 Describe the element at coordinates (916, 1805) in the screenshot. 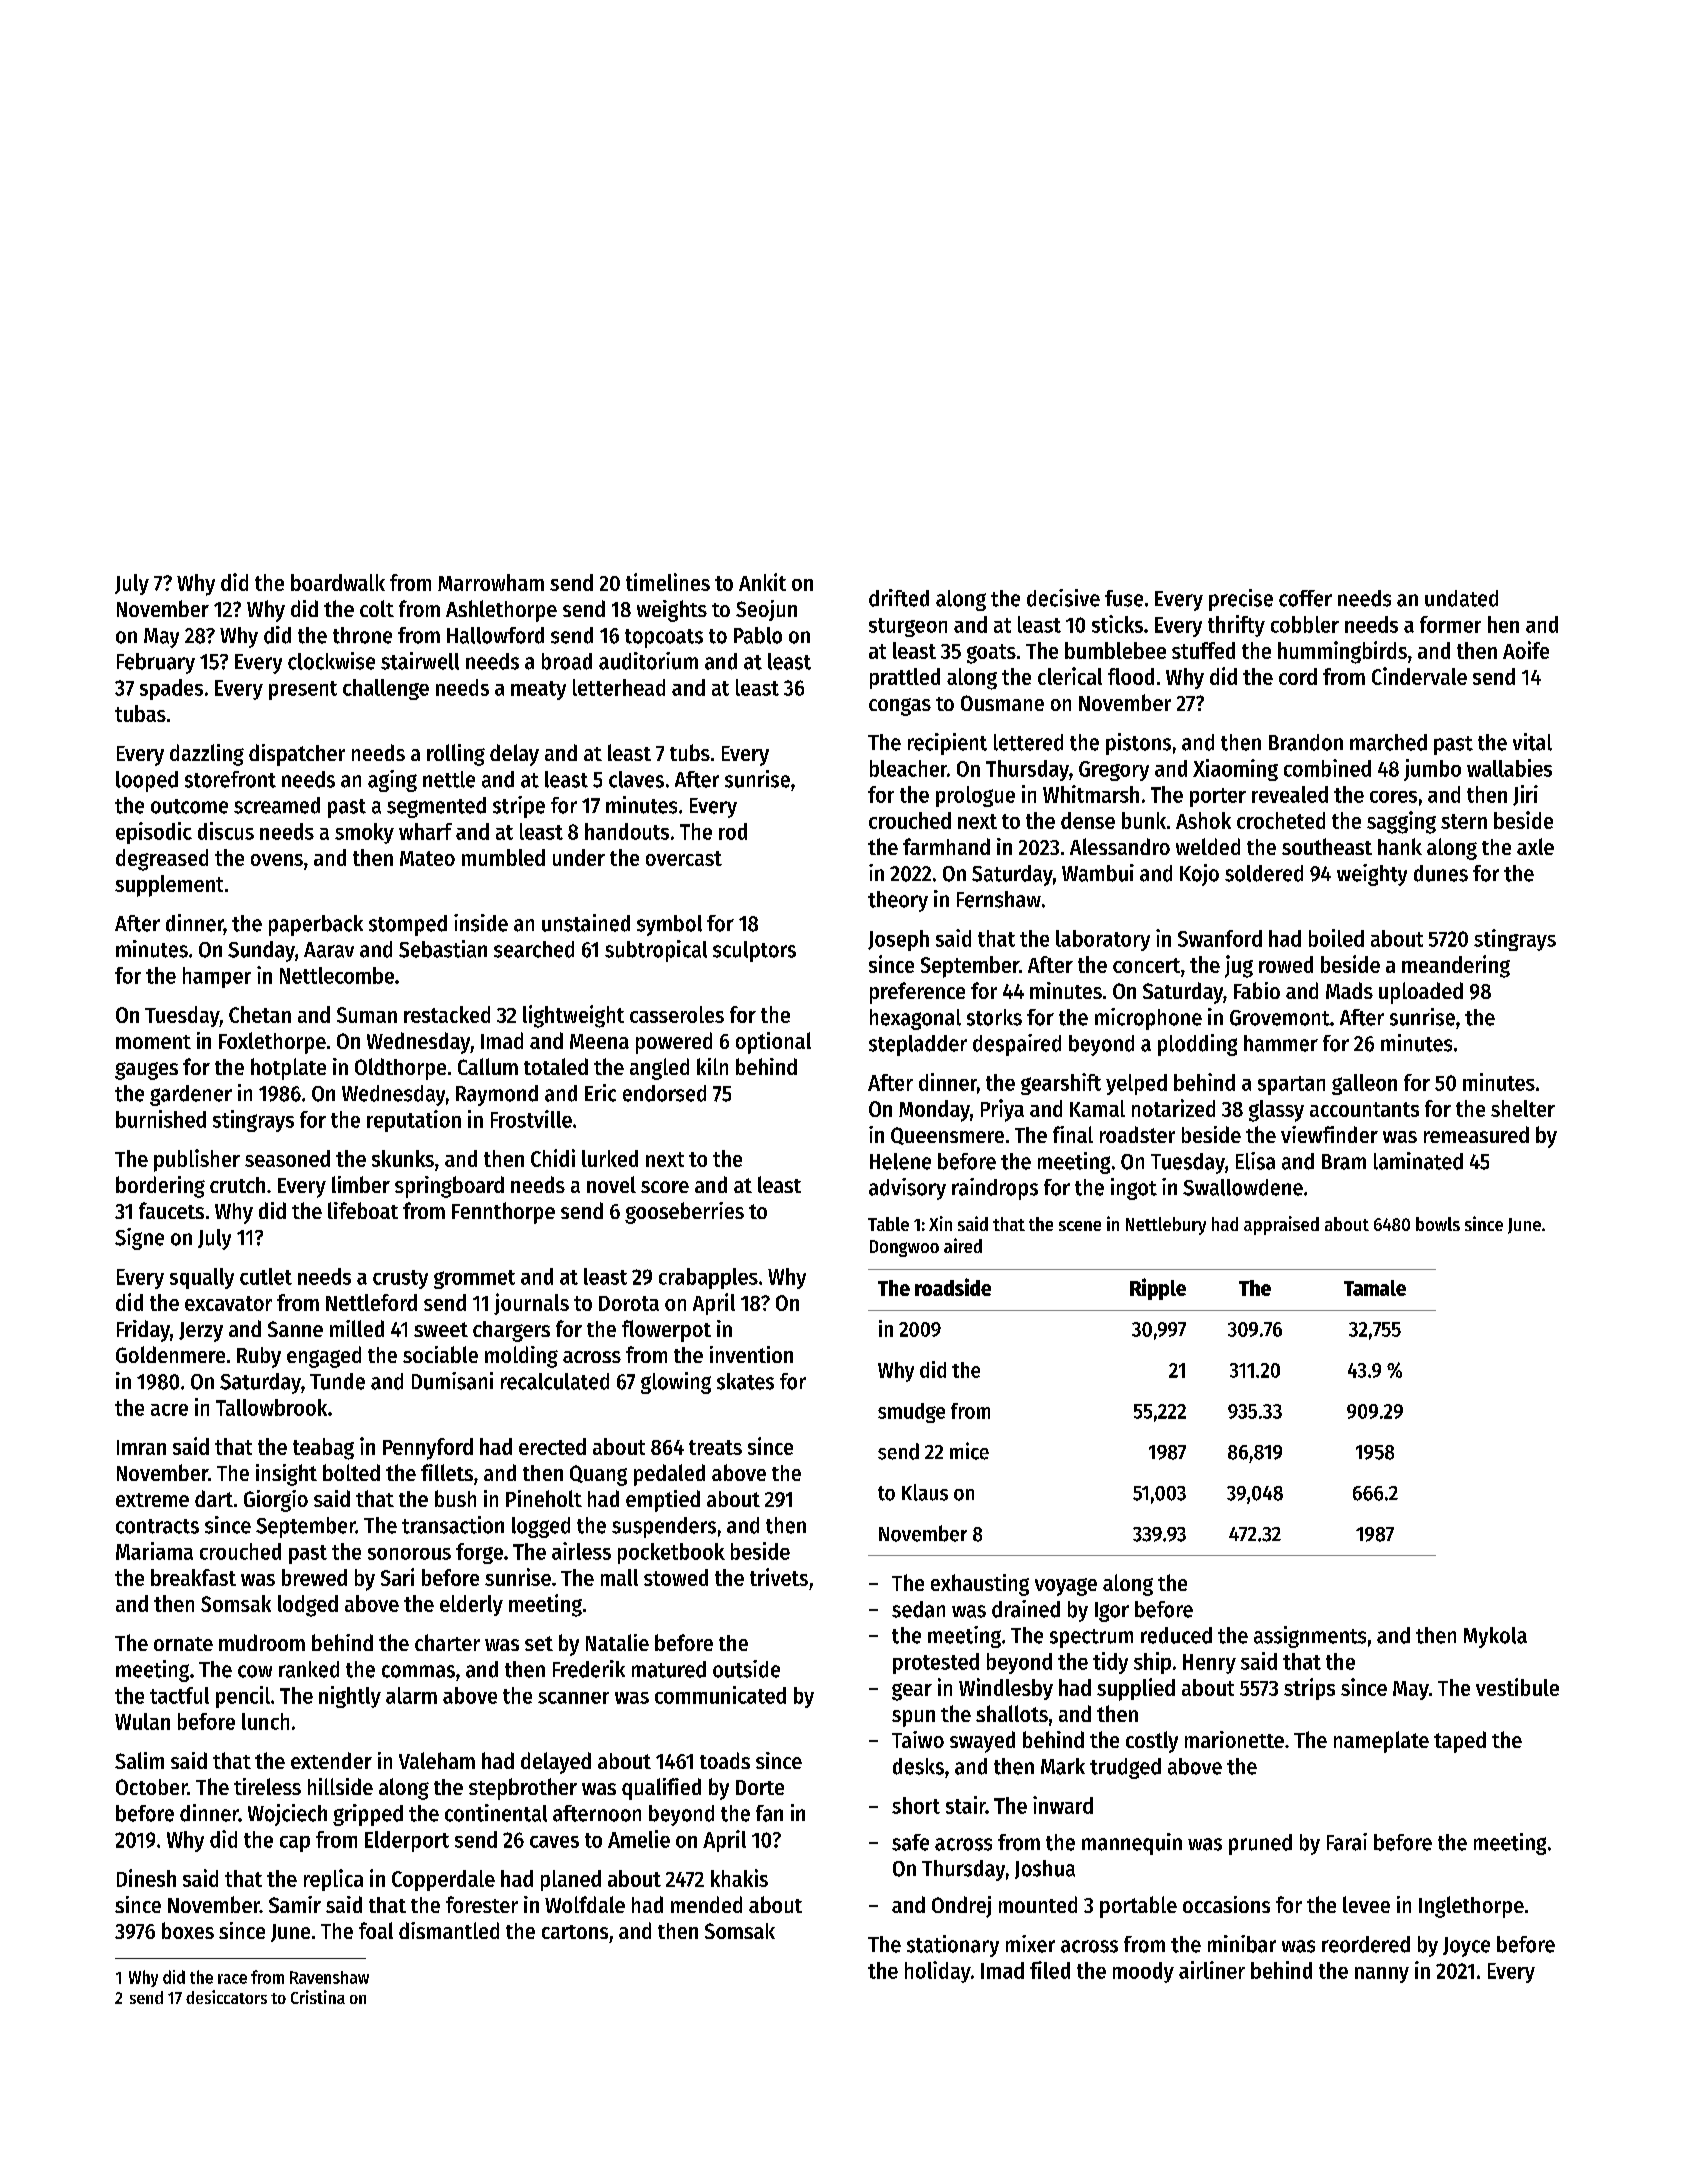

I see `short` at that location.
